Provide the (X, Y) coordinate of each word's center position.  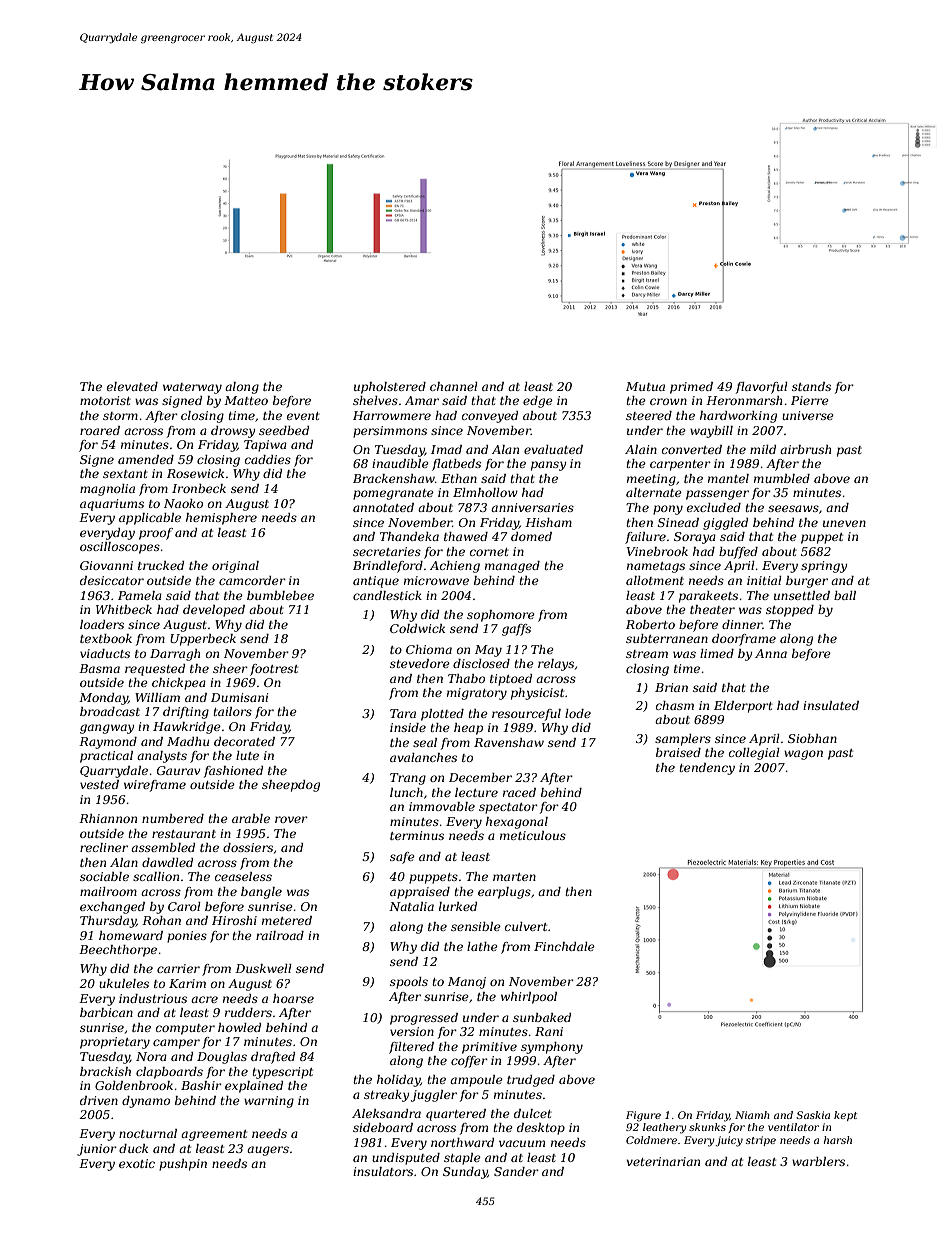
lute (247, 755)
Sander (516, 1171)
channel (454, 386)
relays (556, 665)
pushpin (183, 1165)
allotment (655, 580)
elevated (132, 386)
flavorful (762, 388)
